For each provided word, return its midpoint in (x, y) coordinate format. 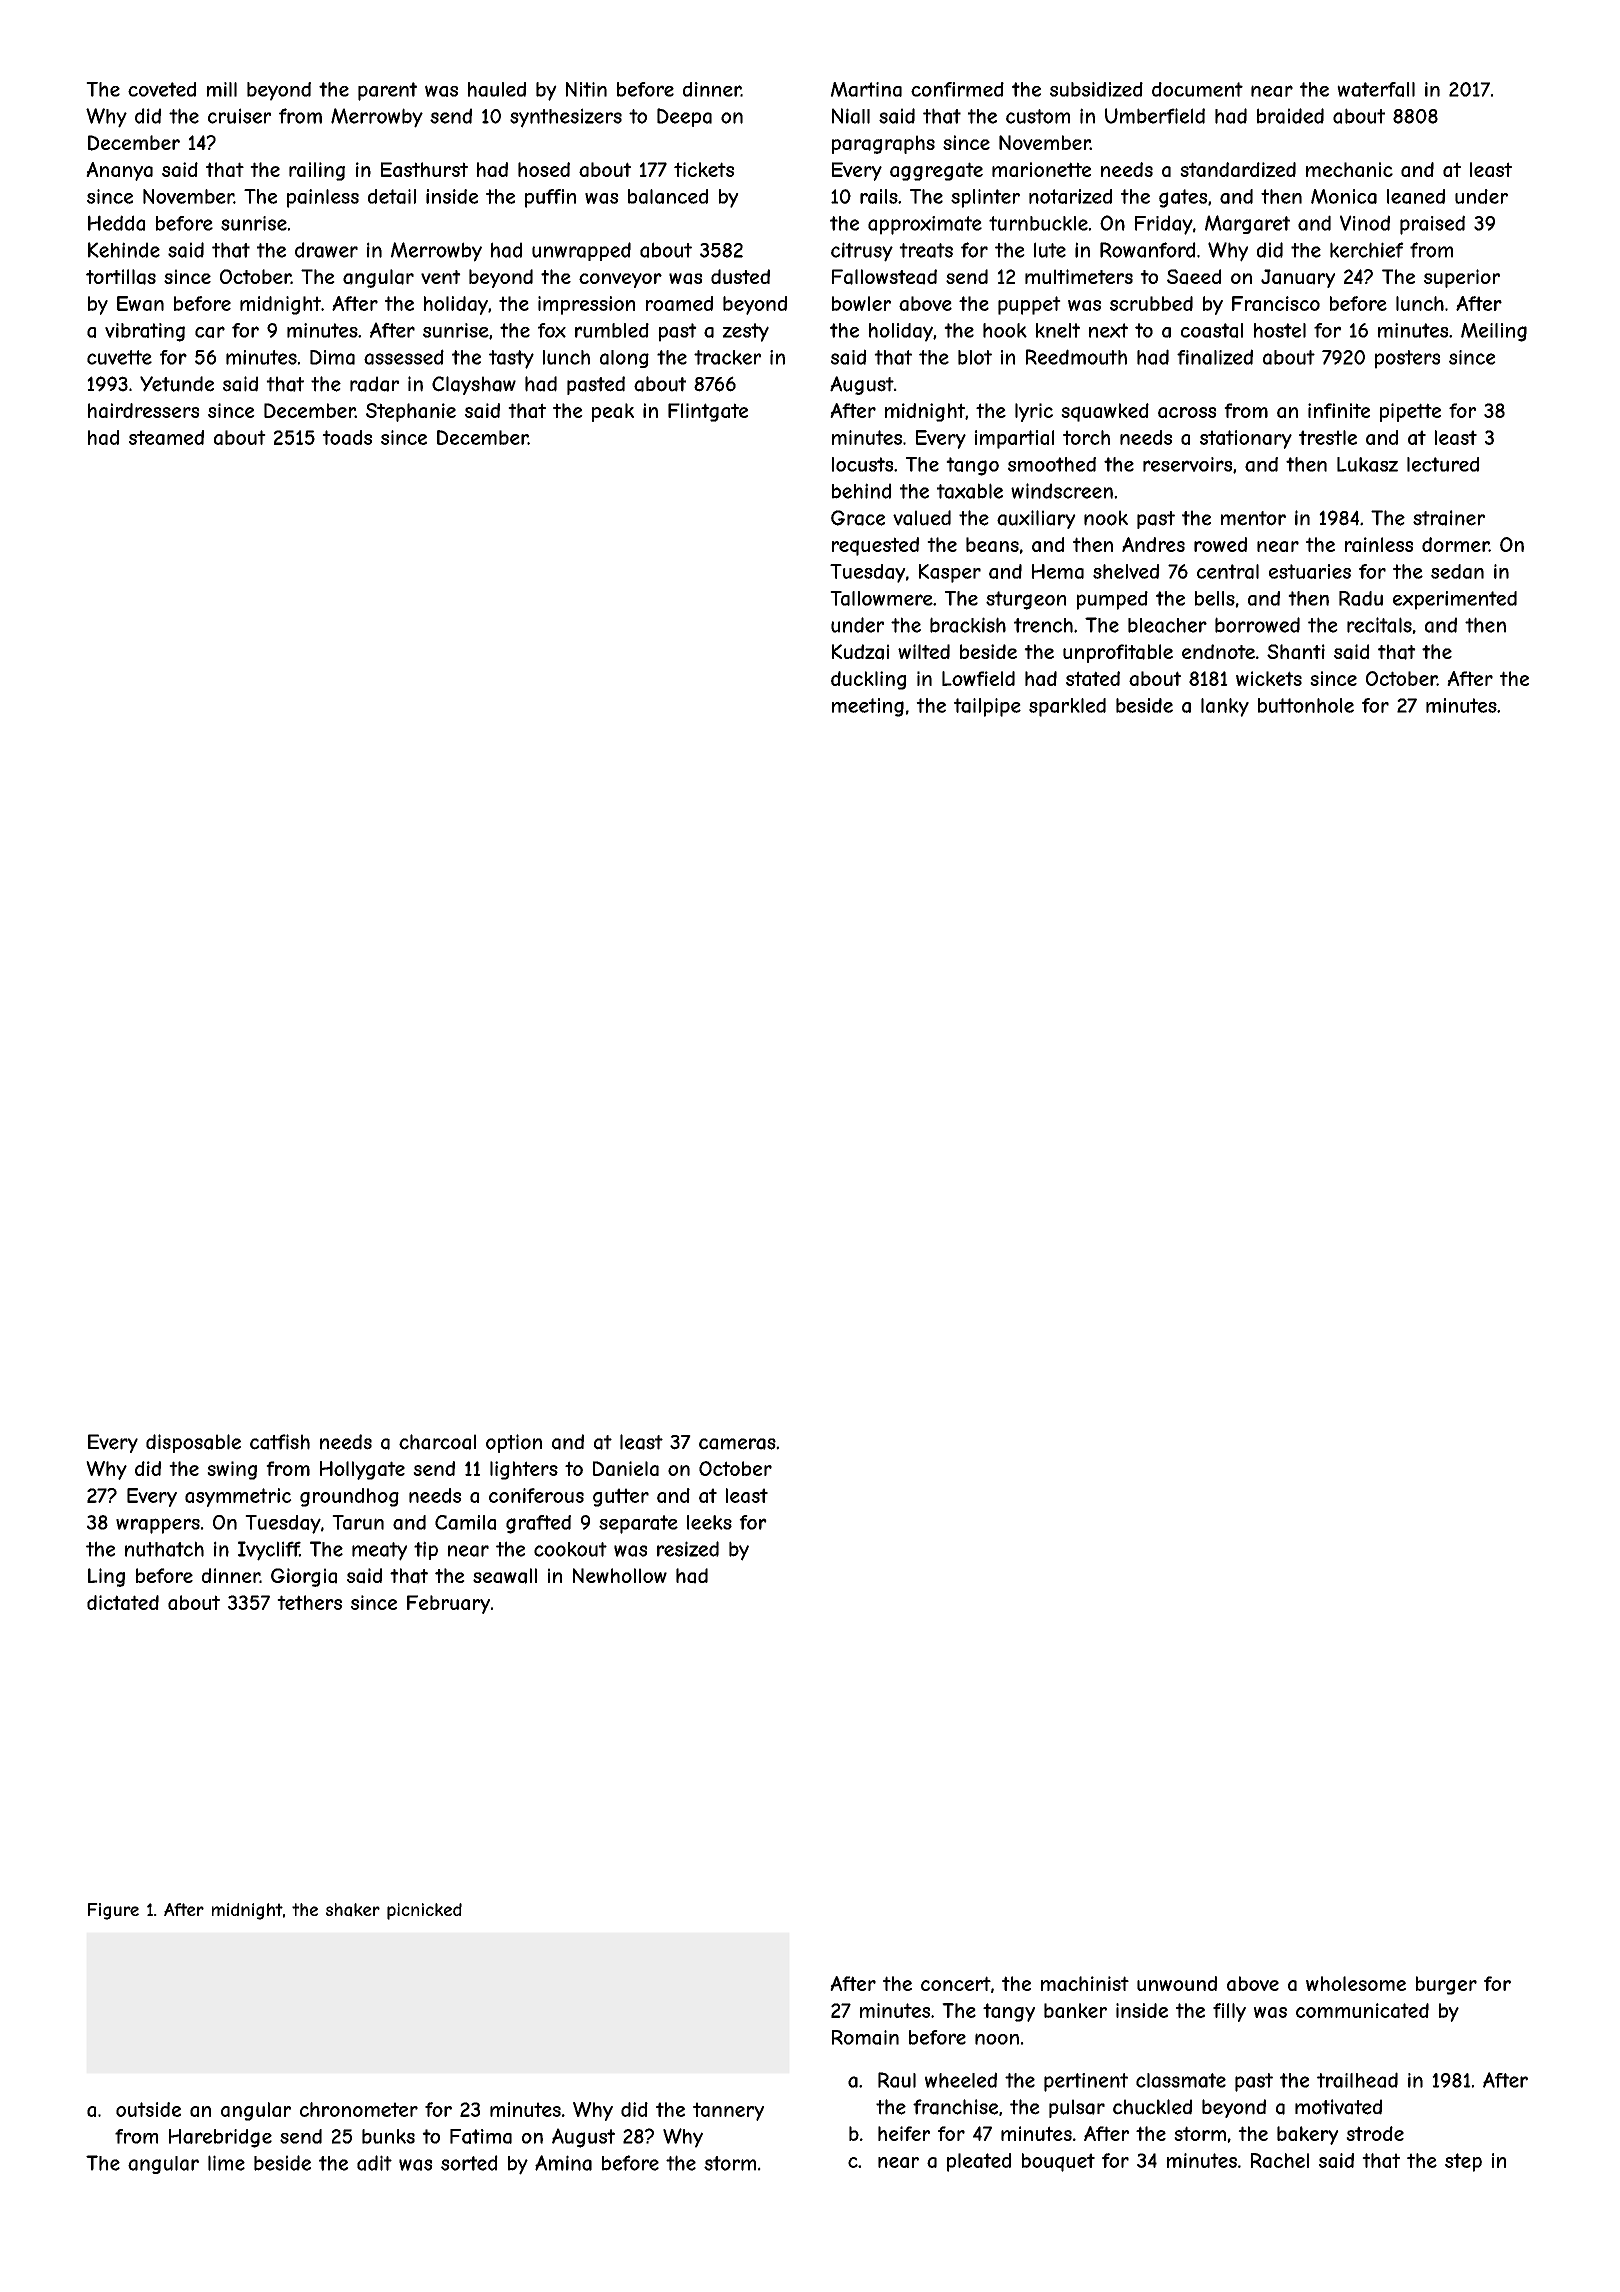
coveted (162, 89)
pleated (979, 2162)
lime (226, 2163)
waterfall (1376, 89)
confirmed (957, 89)
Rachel (1280, 2160)
